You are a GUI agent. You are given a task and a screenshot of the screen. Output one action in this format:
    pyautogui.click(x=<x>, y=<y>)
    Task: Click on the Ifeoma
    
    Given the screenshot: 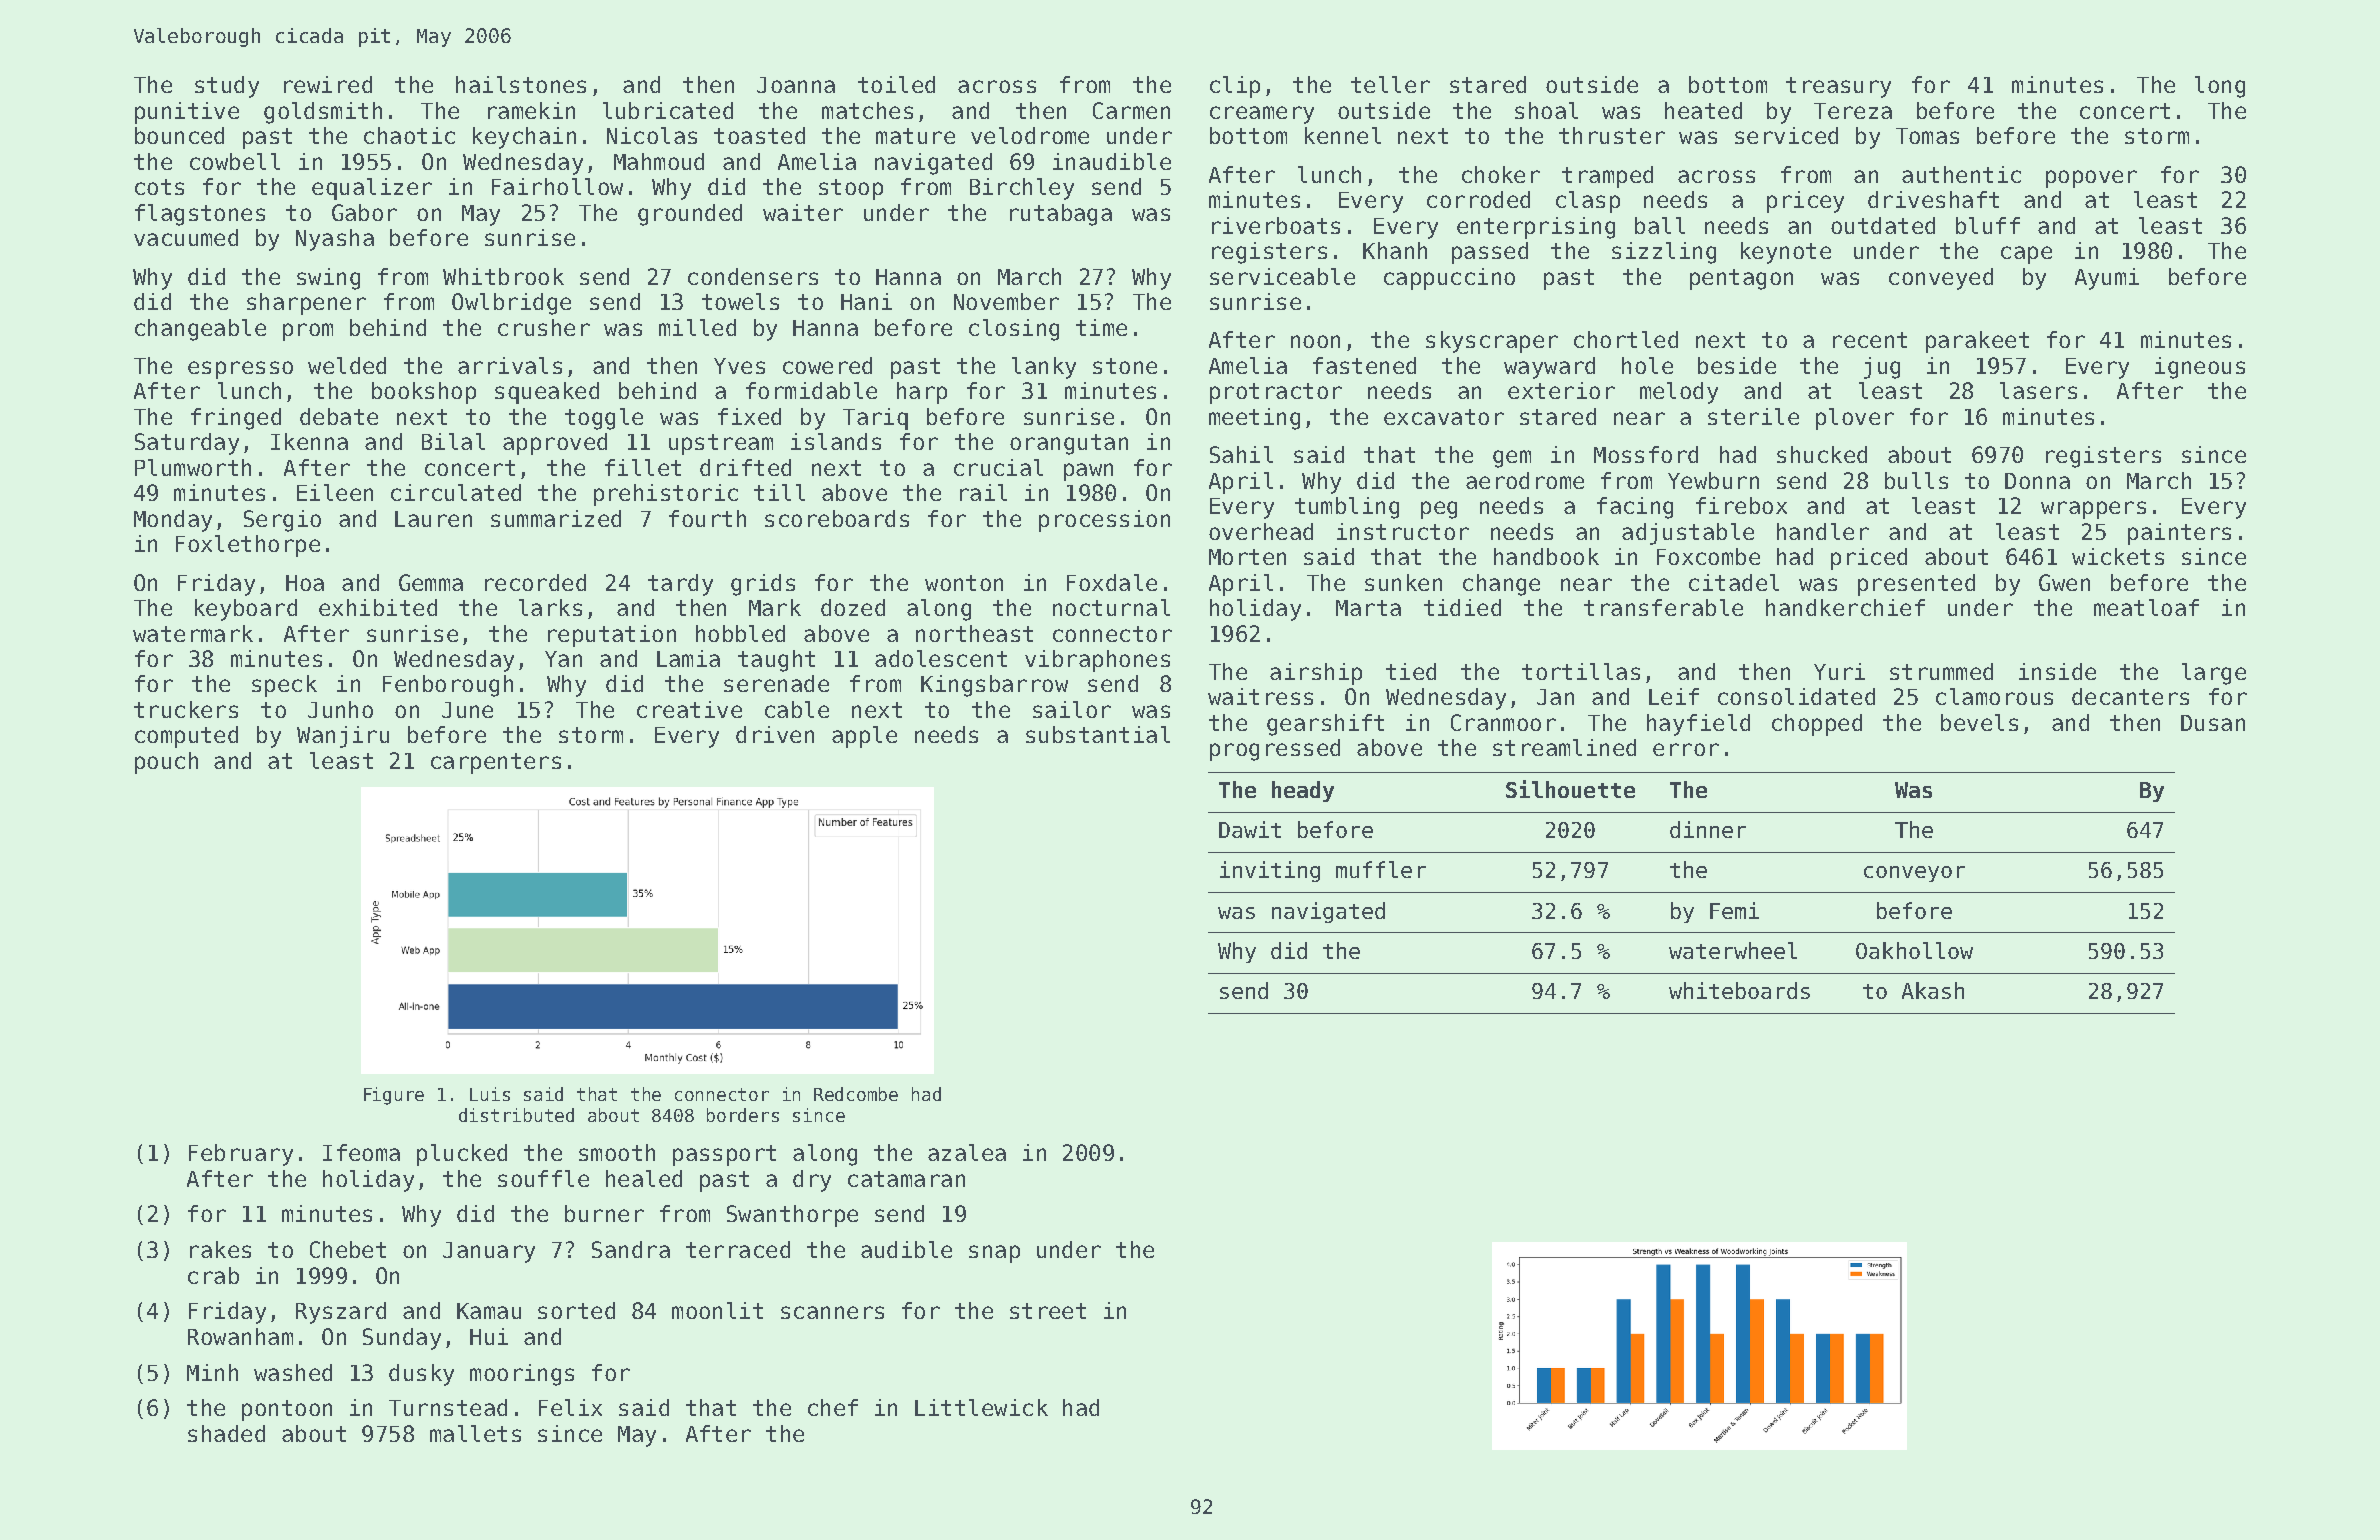 What is the action you would take?
    pyautogui.click(x=361, y=1152)
